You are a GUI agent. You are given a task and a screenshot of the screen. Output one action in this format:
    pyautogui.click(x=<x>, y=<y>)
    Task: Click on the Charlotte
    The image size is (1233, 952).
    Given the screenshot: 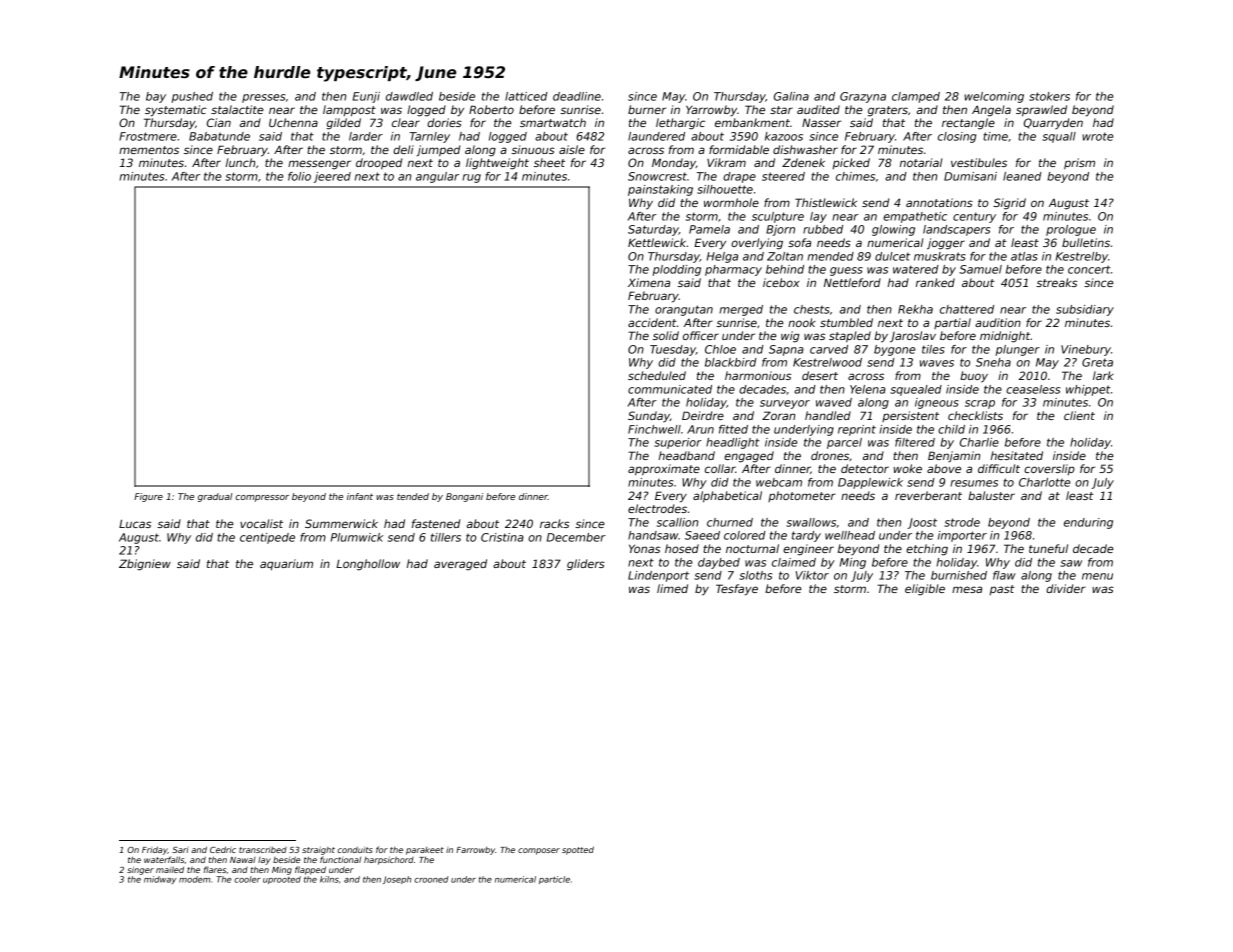 What is the action you would take?
    pyautogui.click(x=1045, y=482)
